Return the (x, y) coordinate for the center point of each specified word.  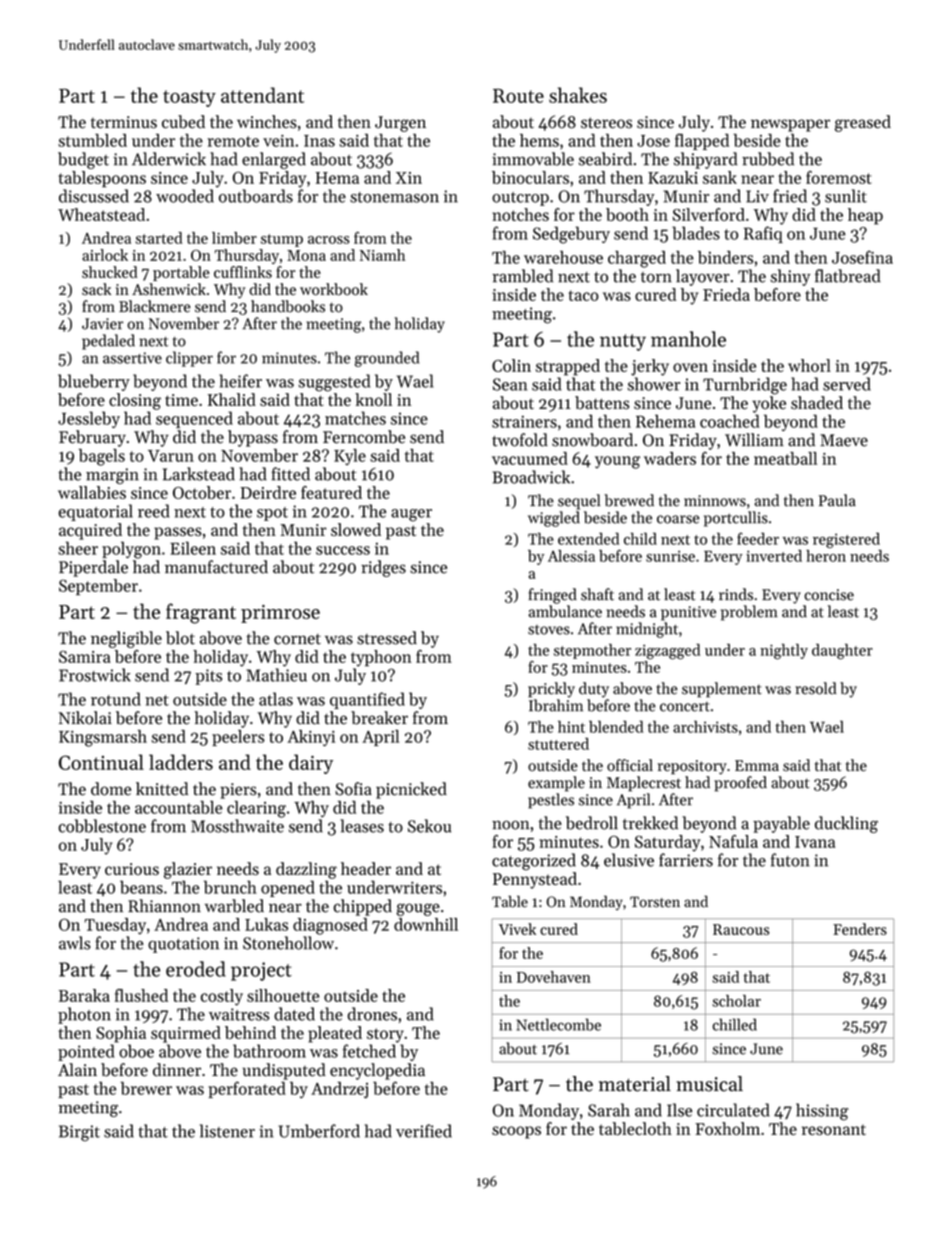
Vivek (517, 929)
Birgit (79, 1133)
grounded (387, 359)
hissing (822, 1112)
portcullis (736, 519)
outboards (256, 196)
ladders (181, 762)
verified (424, 1131)
